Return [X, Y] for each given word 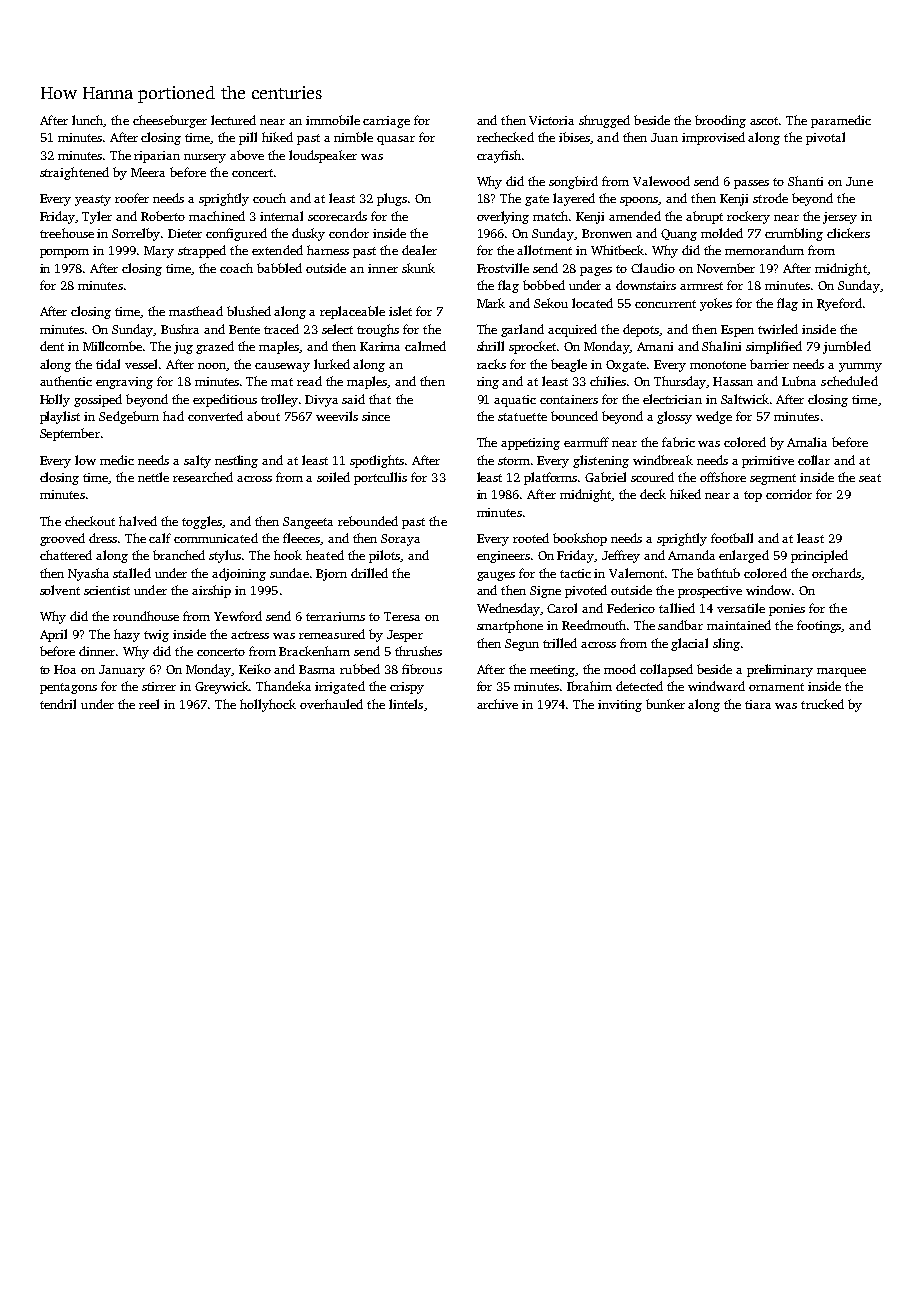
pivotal [825, 138]
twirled [778, 329]
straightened [74, 173]
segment [773, 479]
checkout [90, 521]
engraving [124, 383]
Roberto [163, 216]
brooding [720, 121]
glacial [689, 644]
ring [488, 383]
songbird [573, 182]
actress [250, 635]
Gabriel [605, 477]
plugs [392, 199]
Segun [522, 645]
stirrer [159, 686]
